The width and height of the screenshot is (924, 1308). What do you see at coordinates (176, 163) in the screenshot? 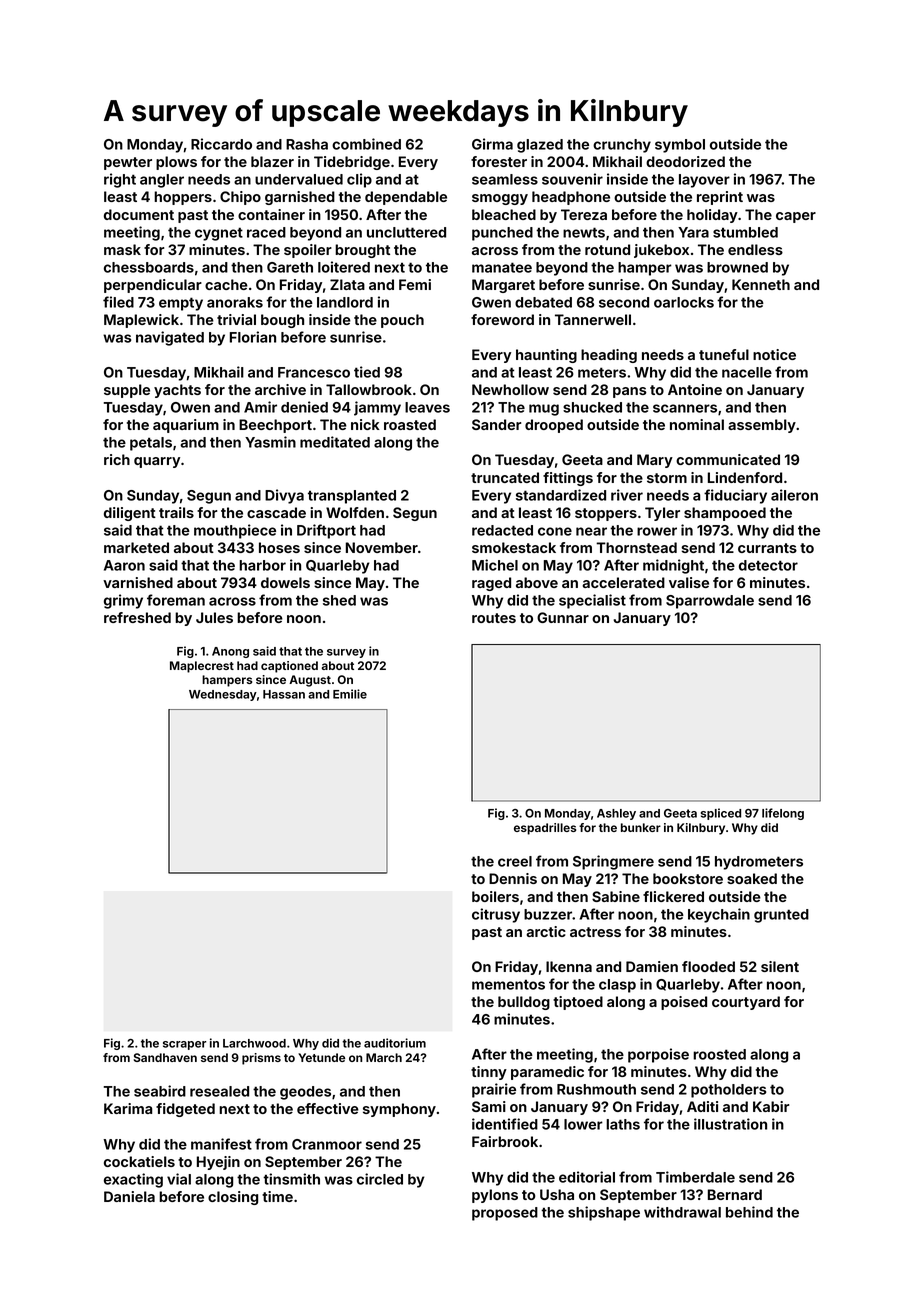
I see `plows` at bounding box center [176, 163].
